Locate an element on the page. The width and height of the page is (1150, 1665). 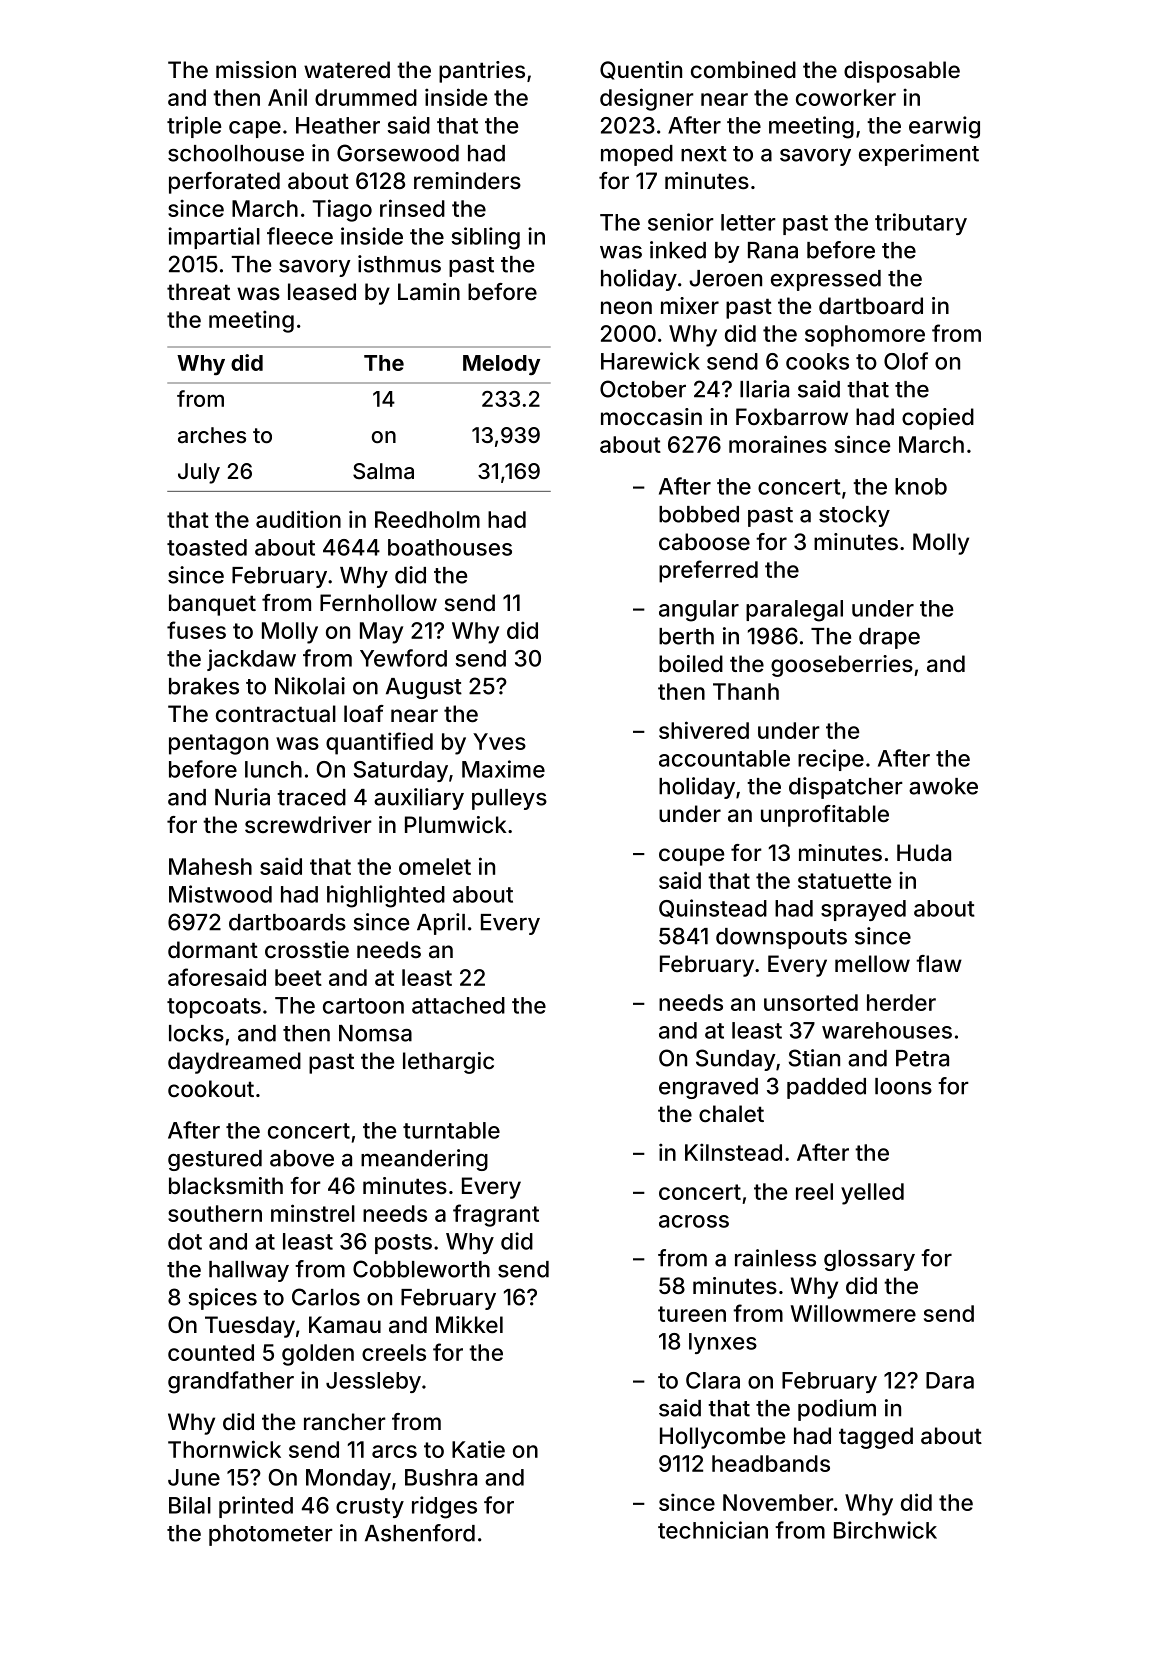
fragrant is located at coordinates (496, 1215).
